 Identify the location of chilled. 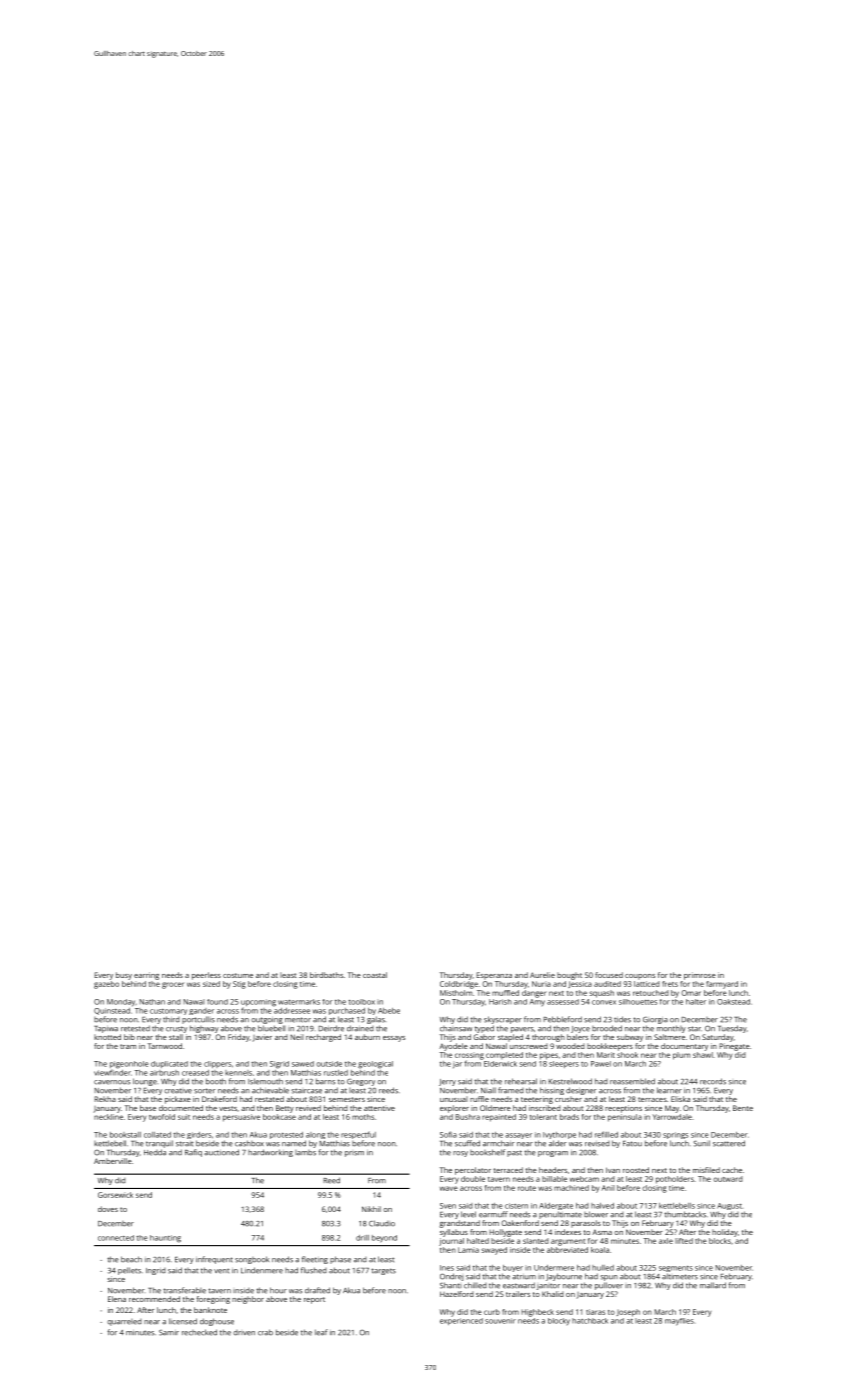
(475, 1285).
